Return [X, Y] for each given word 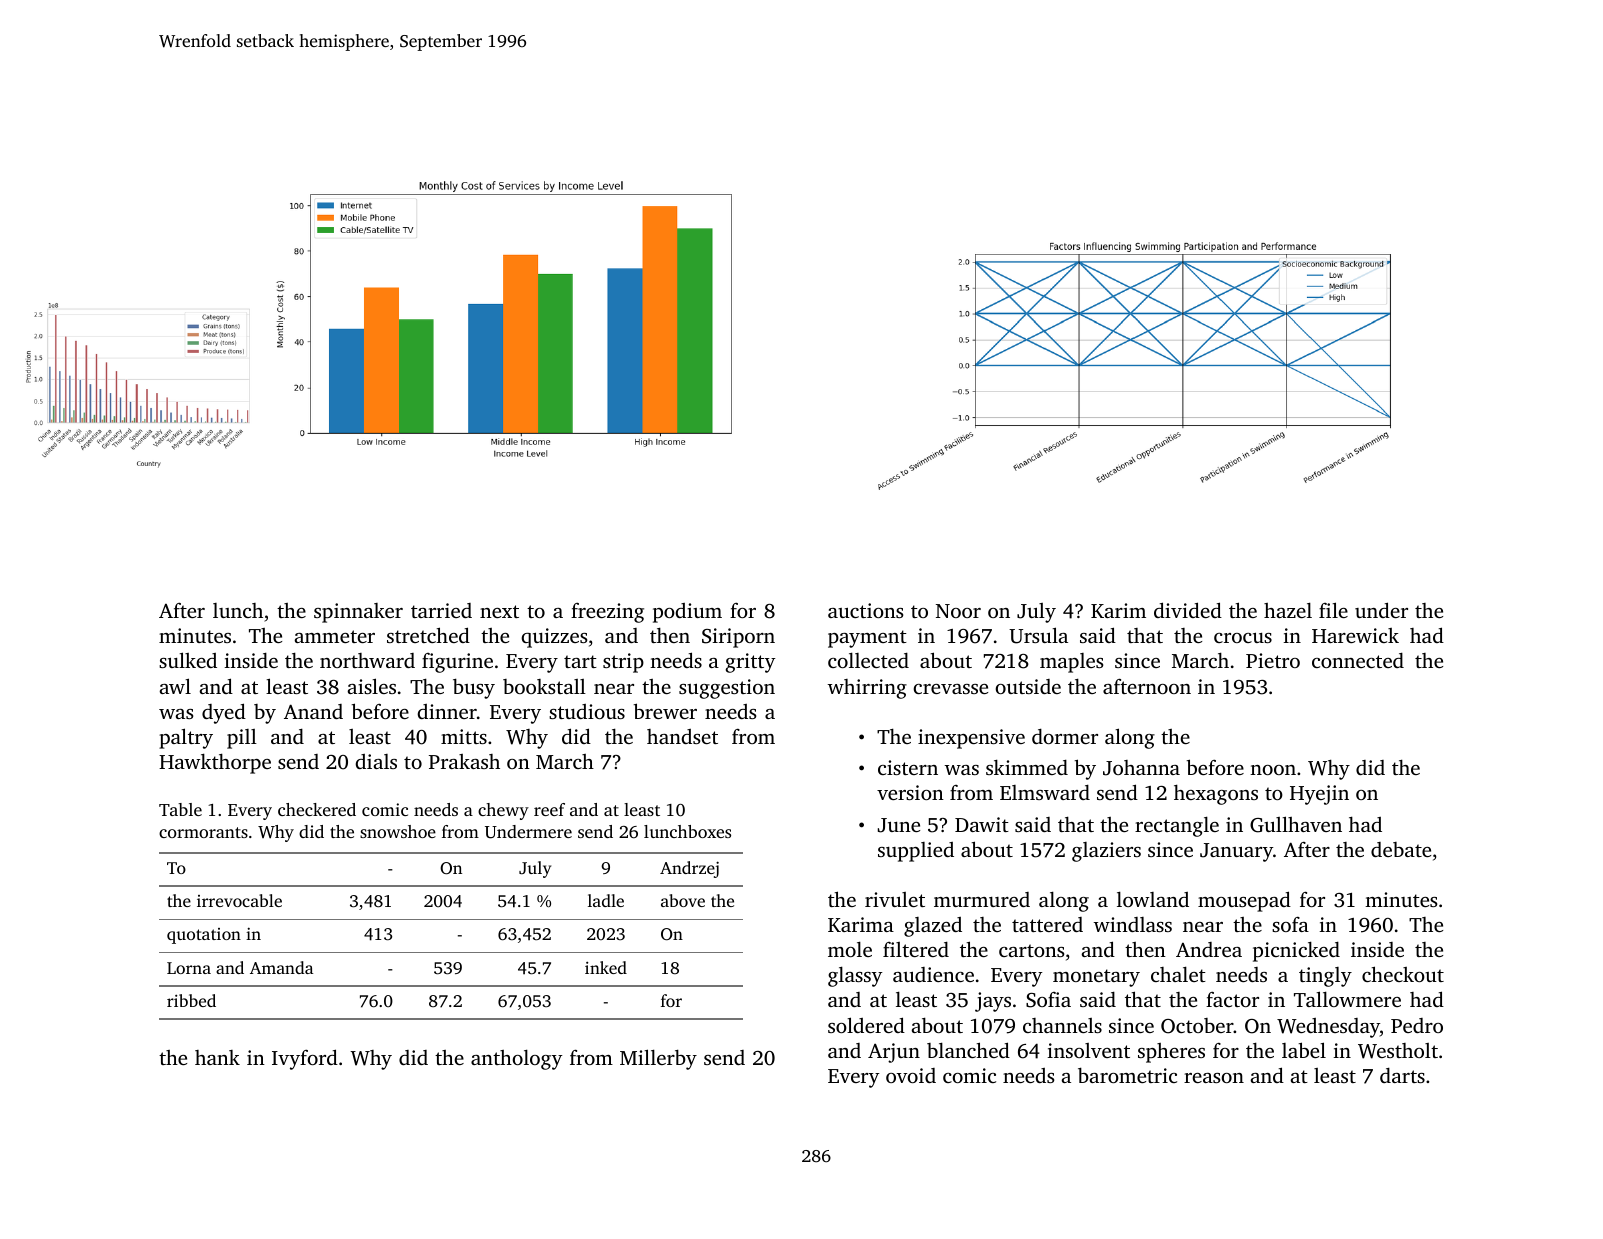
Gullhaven [1296, 824]
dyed [224, 713]
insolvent [1089, 1050]
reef [549, 809]
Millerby [658, 1059]
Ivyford [305, 1059]
